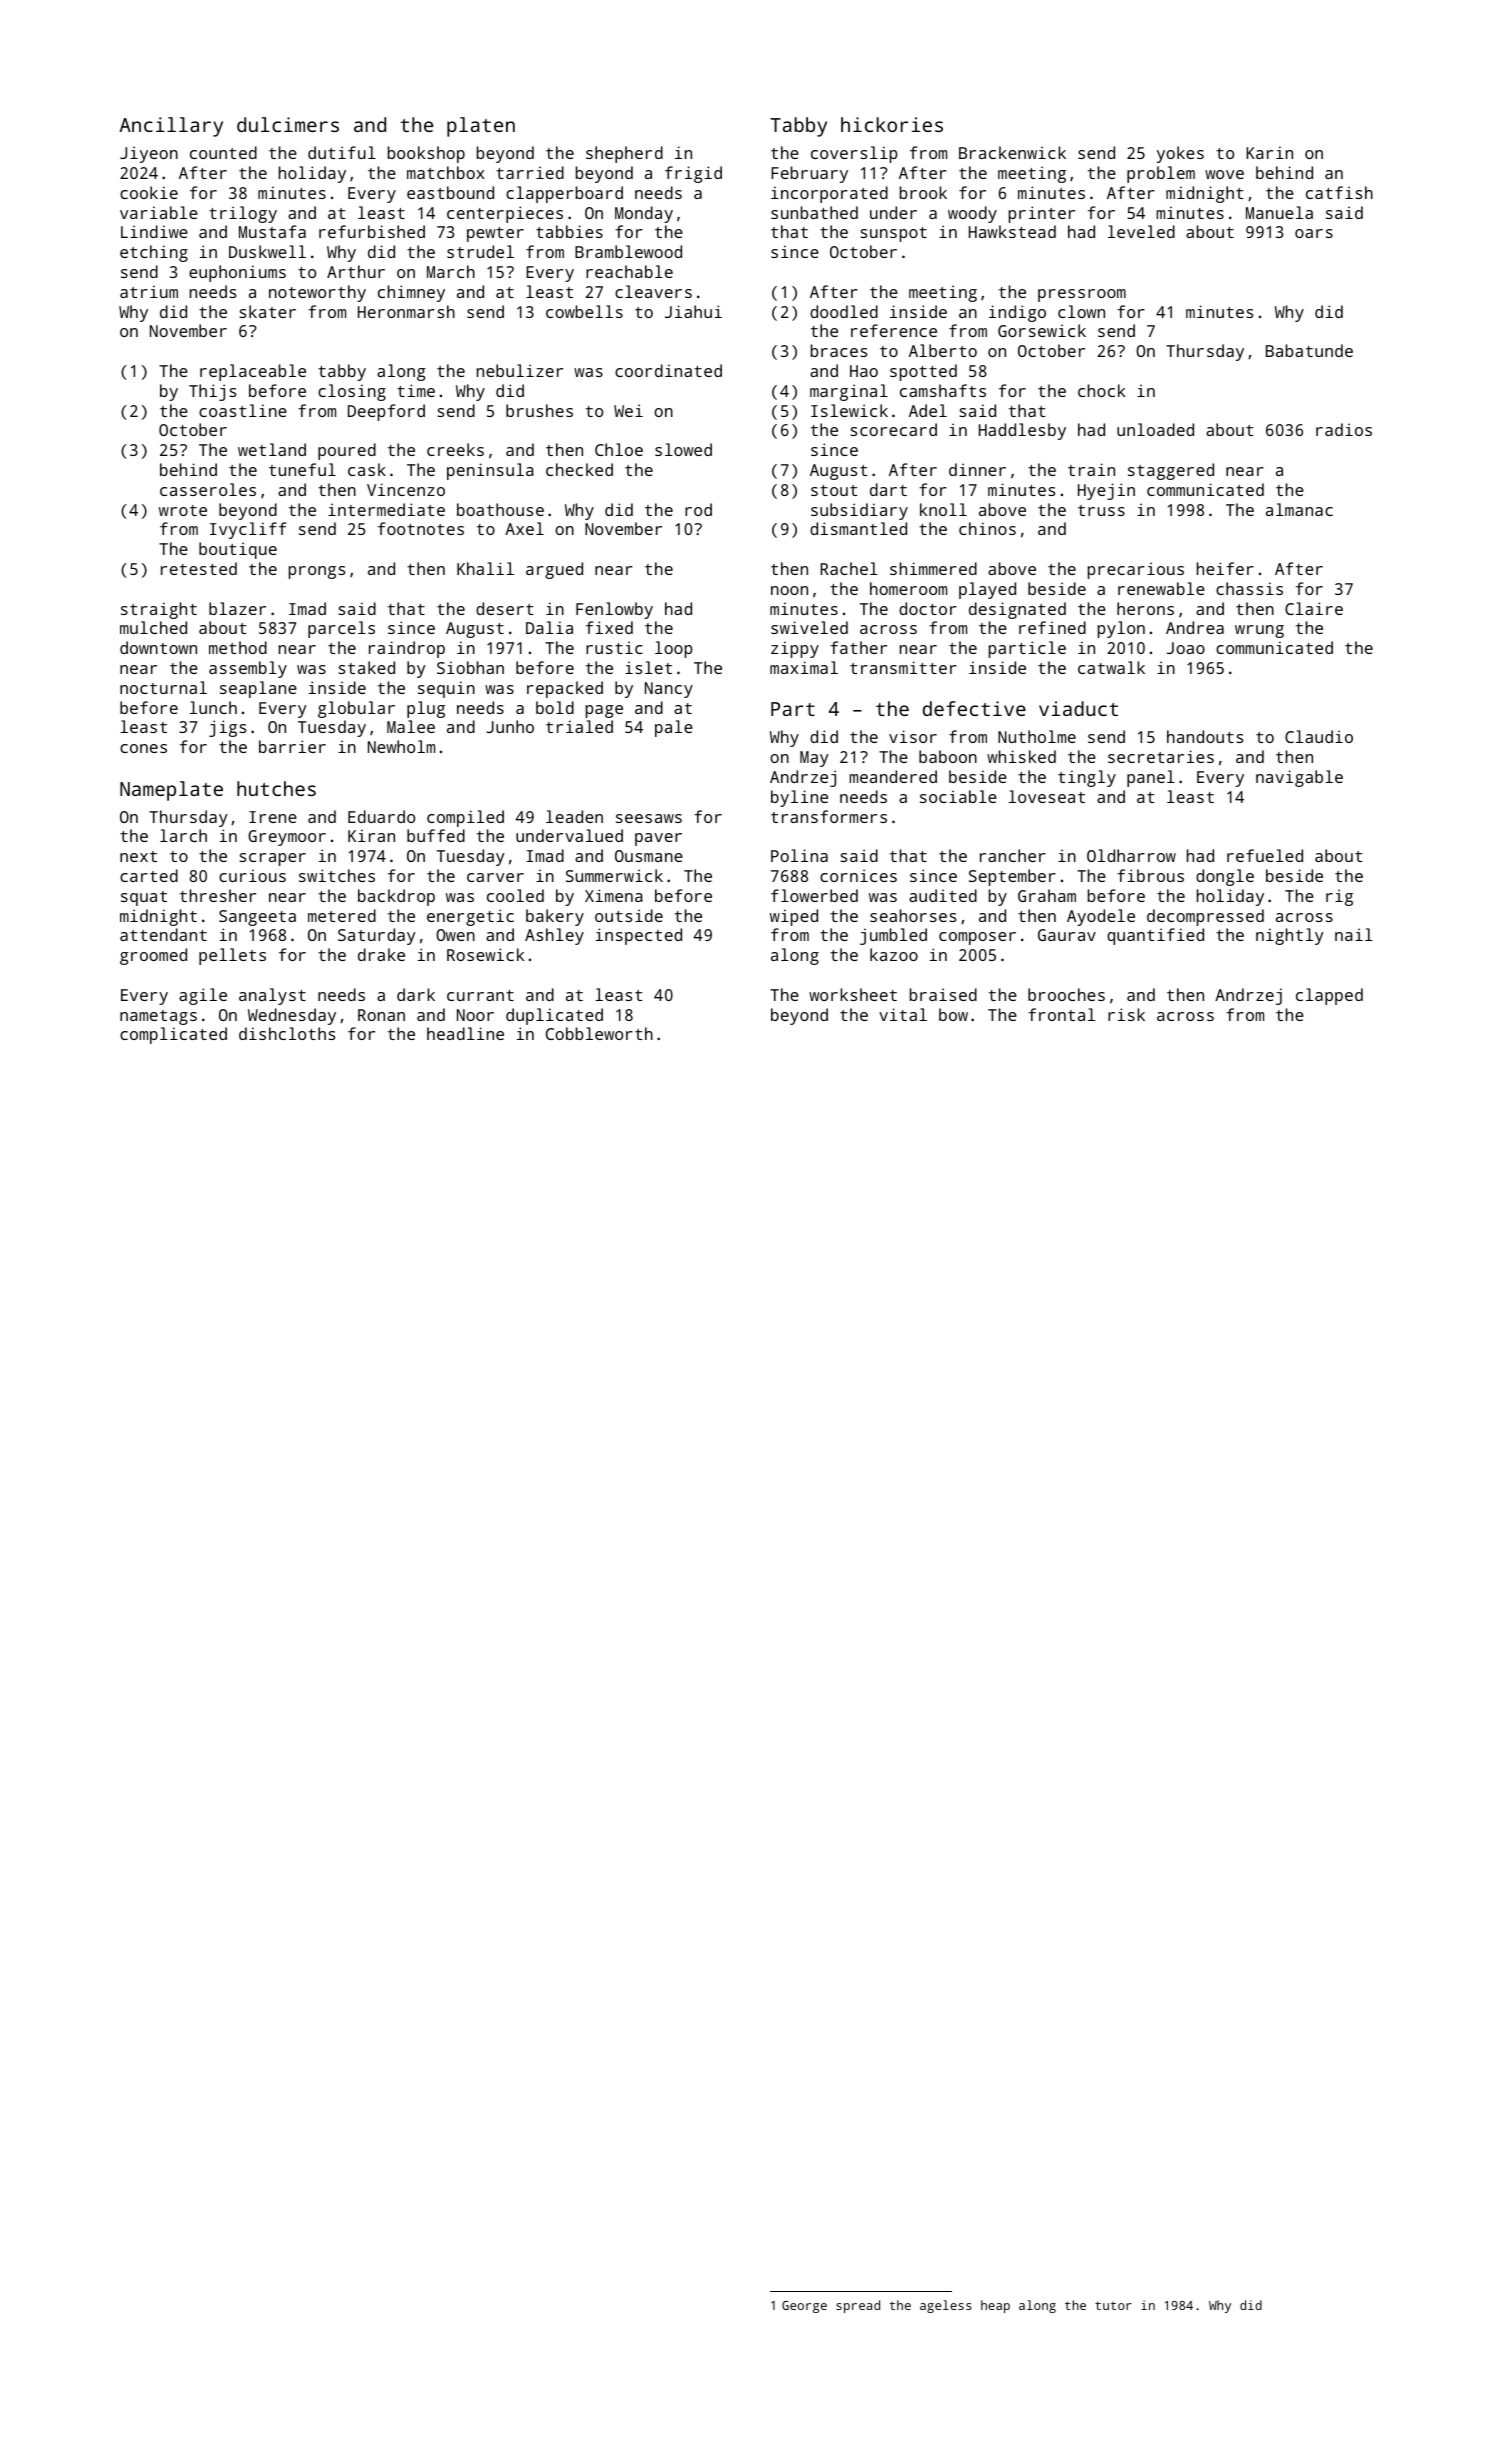 The height and width of the page is (2464, 1496). Describe the element at coordinates (421, 528) in the page. I see `footnotes` at that location.
